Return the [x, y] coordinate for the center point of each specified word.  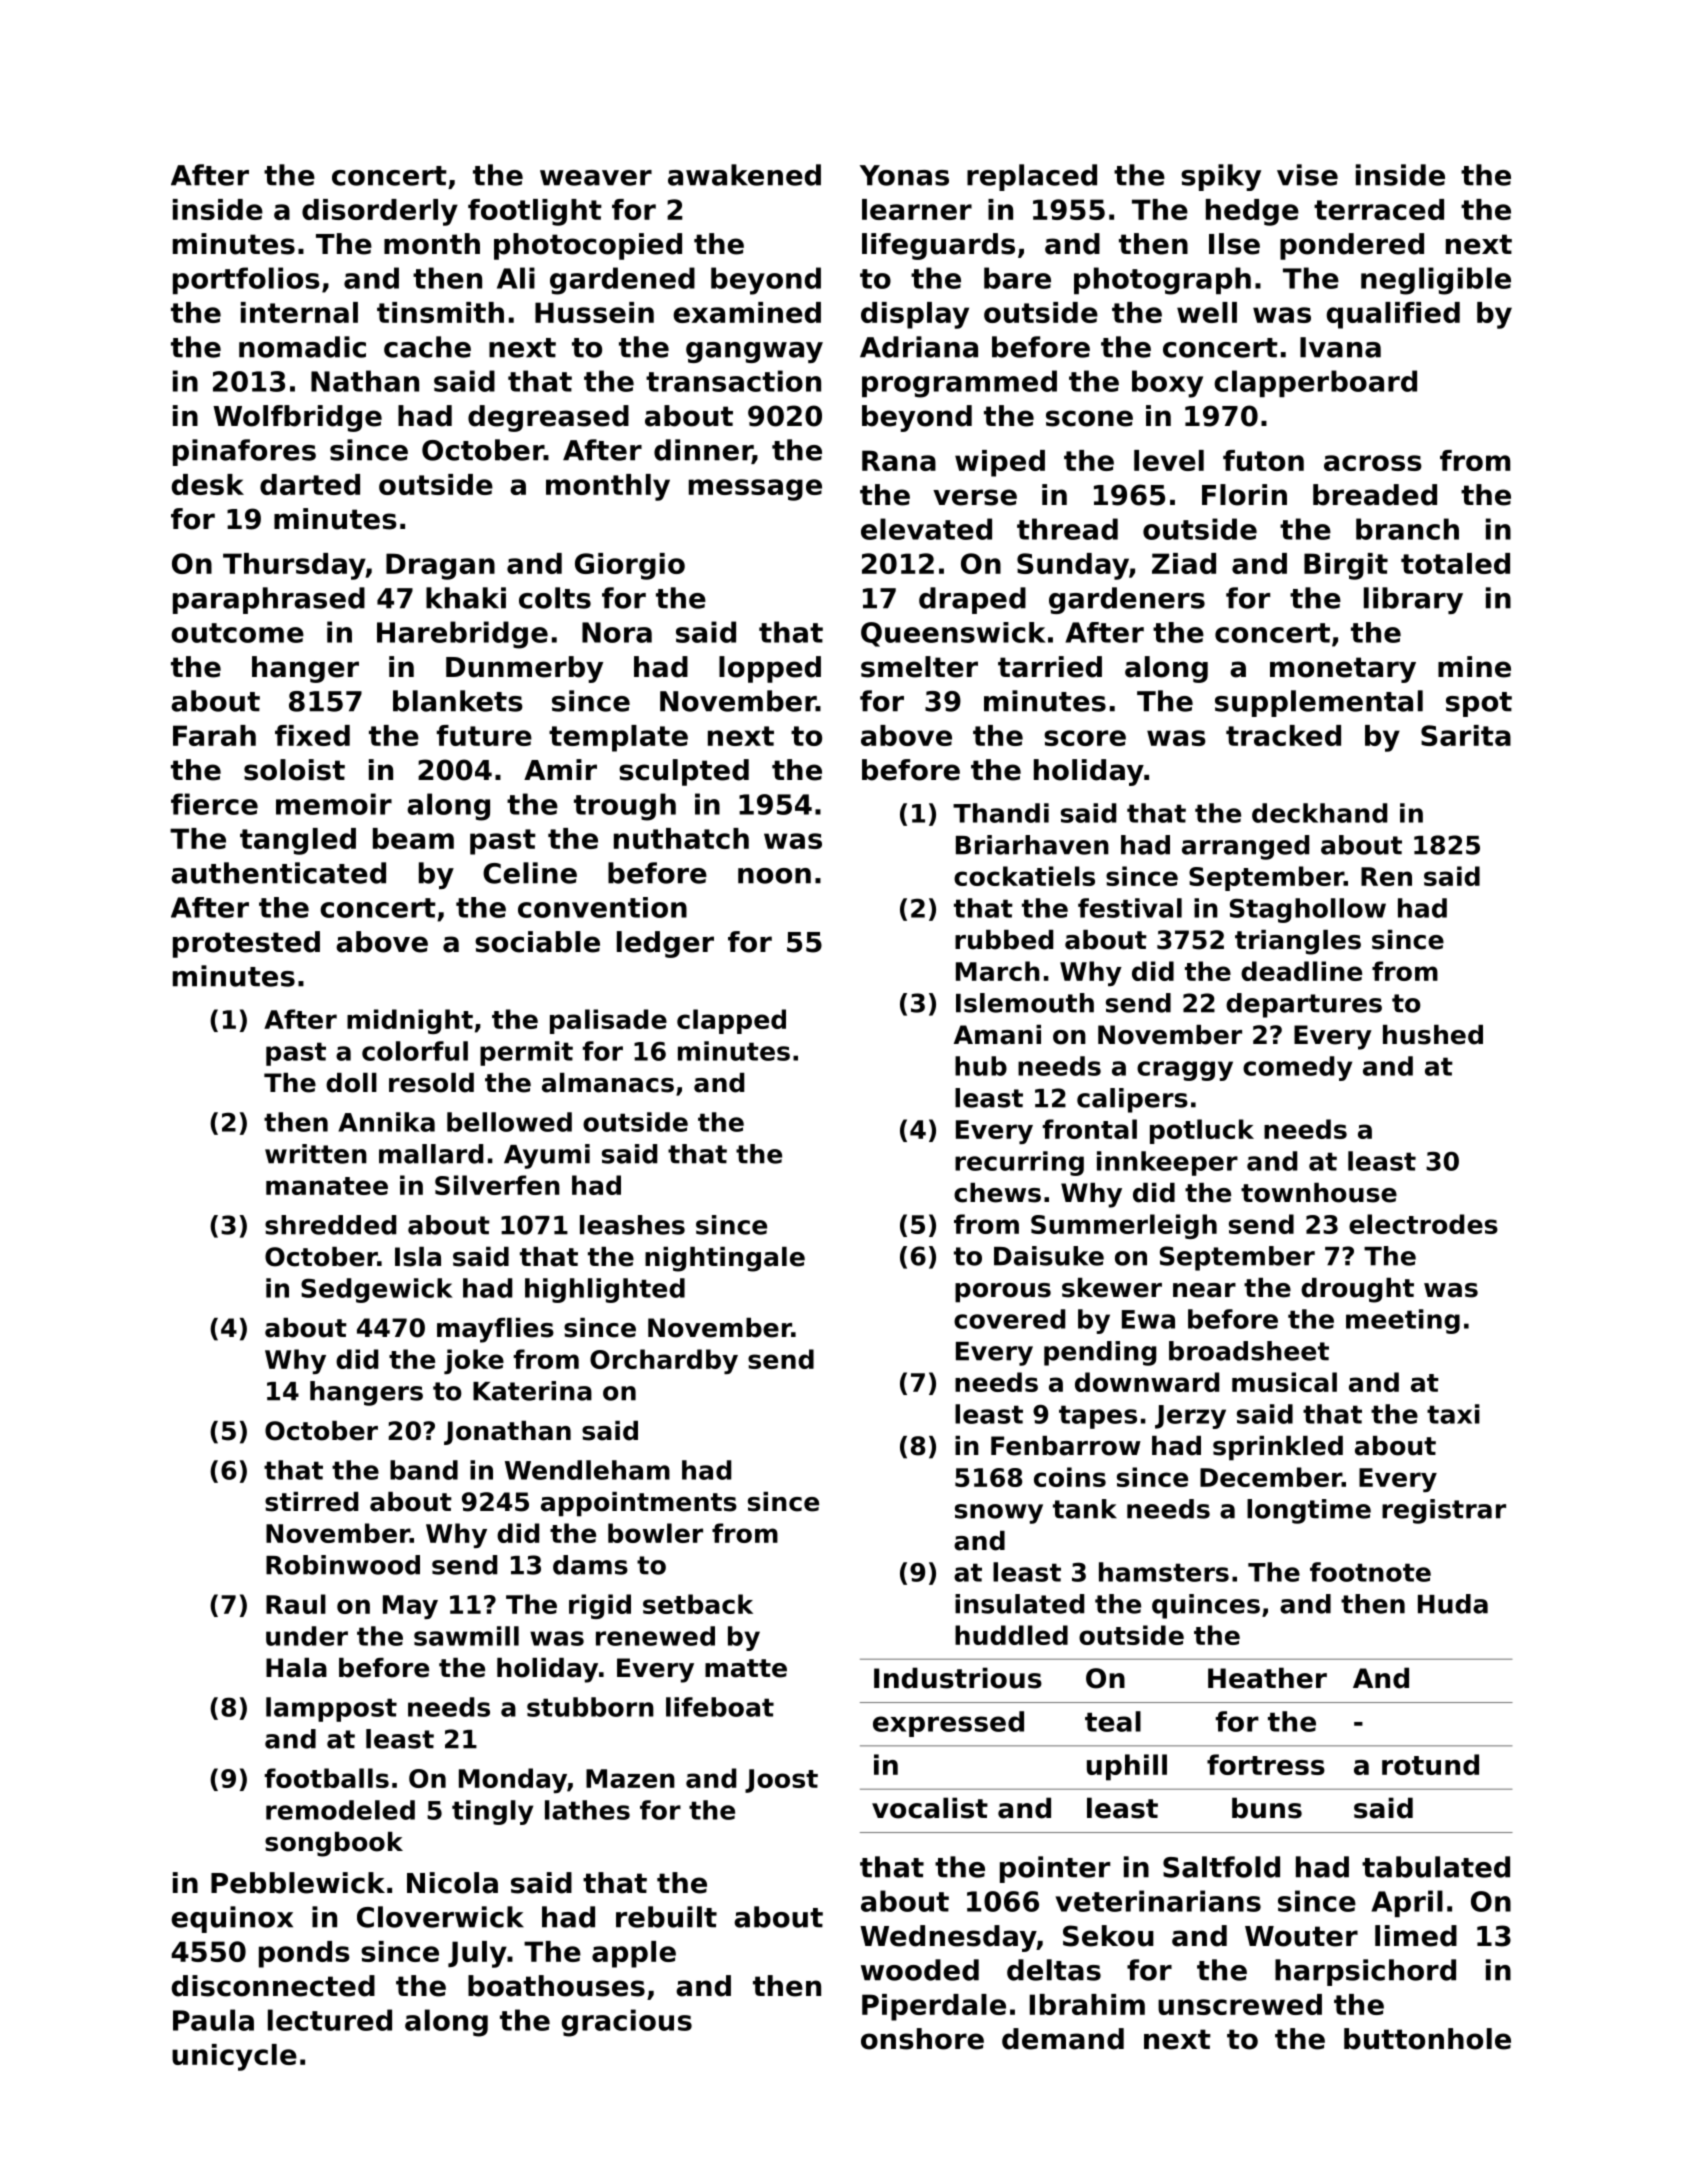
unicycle [234, 2057]
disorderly [380, 212]
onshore [922, 2039]
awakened [744, 175]
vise [1307, 175]
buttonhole [1427, 2039]
